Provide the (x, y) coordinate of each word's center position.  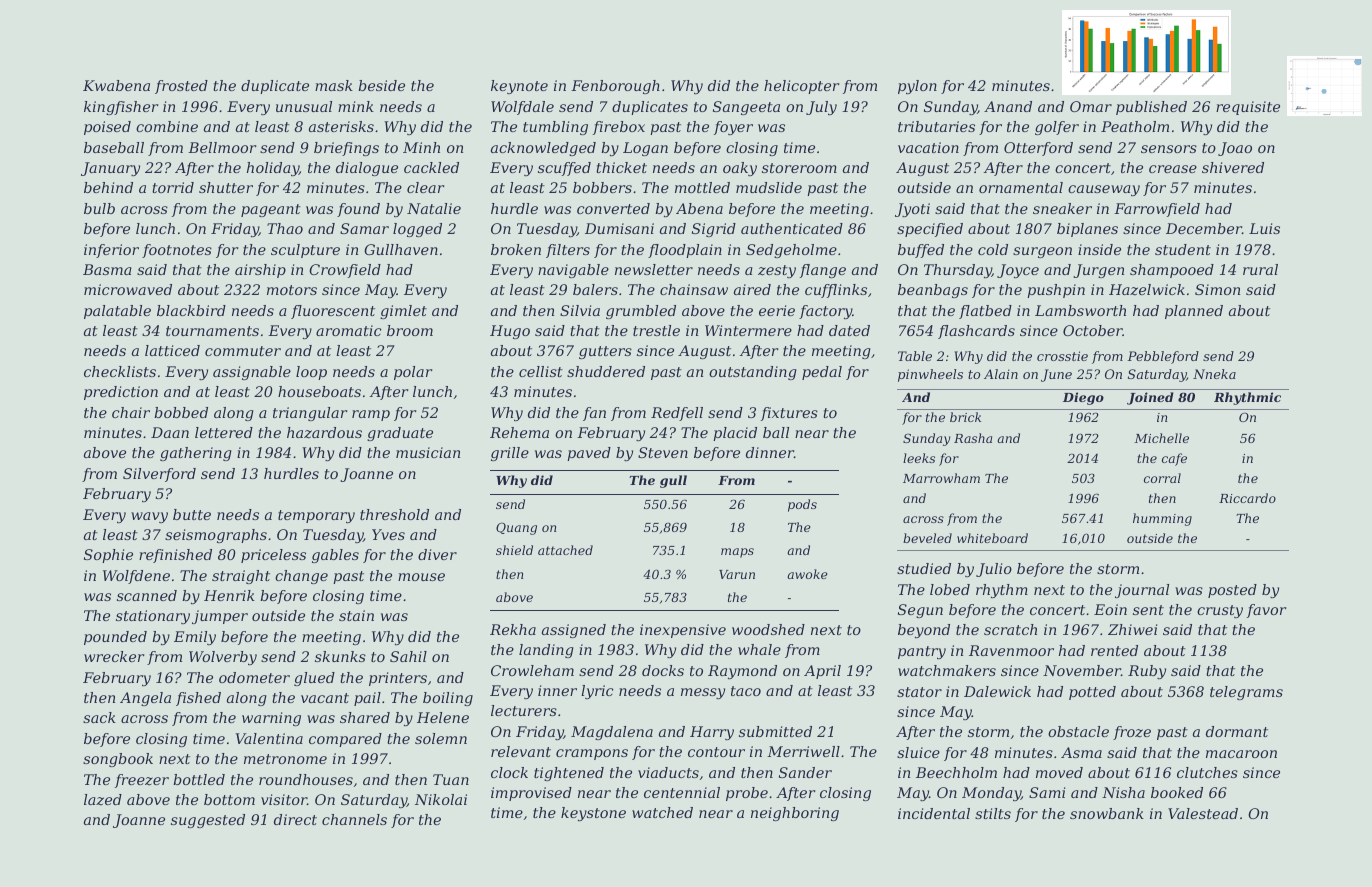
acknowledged (543, 149)
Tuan (451, 779)
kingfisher (121, 108)
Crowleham (532, 670)
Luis (1264, 228)
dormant (1237, 731)
